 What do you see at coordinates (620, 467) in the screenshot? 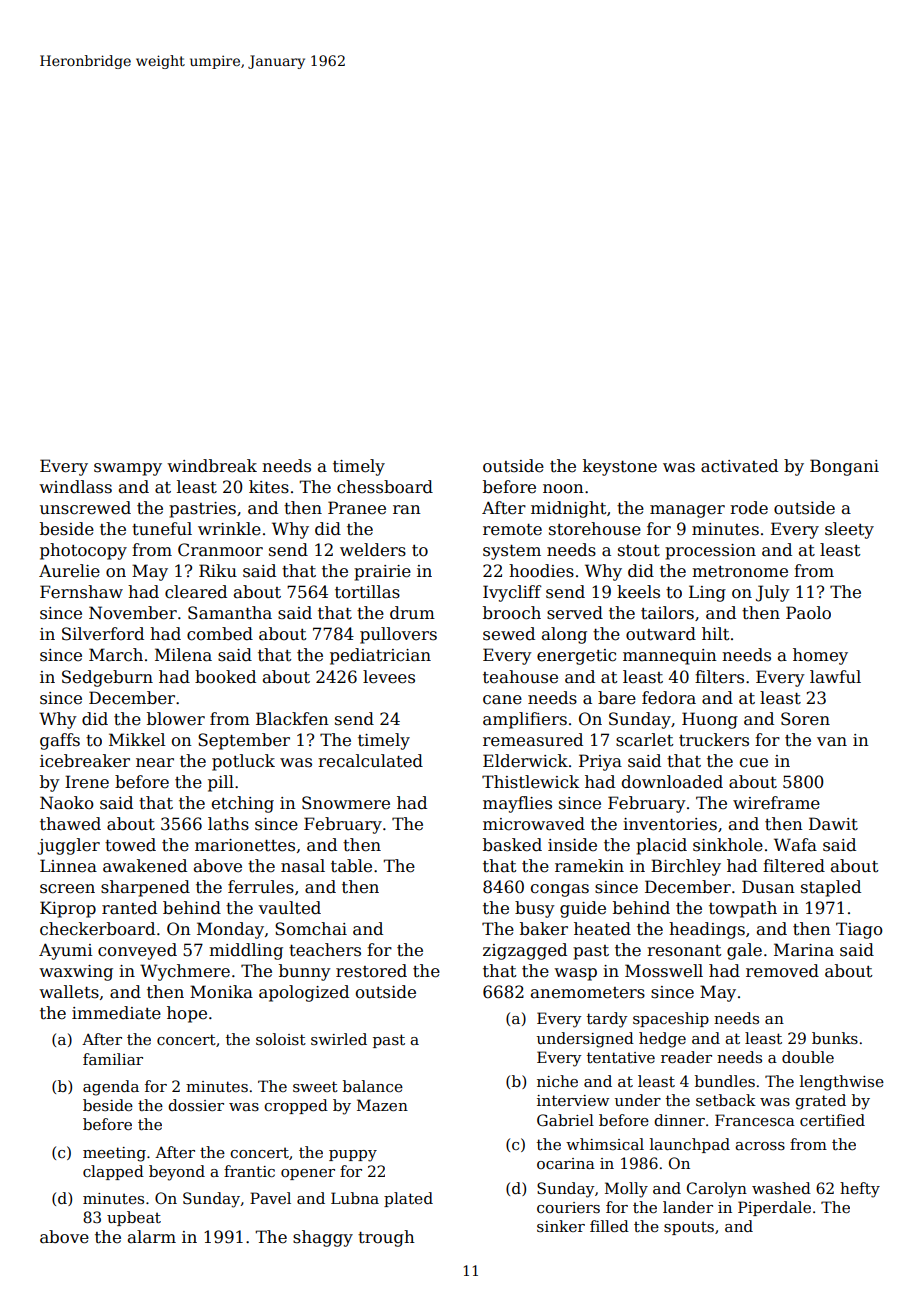
I see `keystone` at bounding box center [620, 467].
